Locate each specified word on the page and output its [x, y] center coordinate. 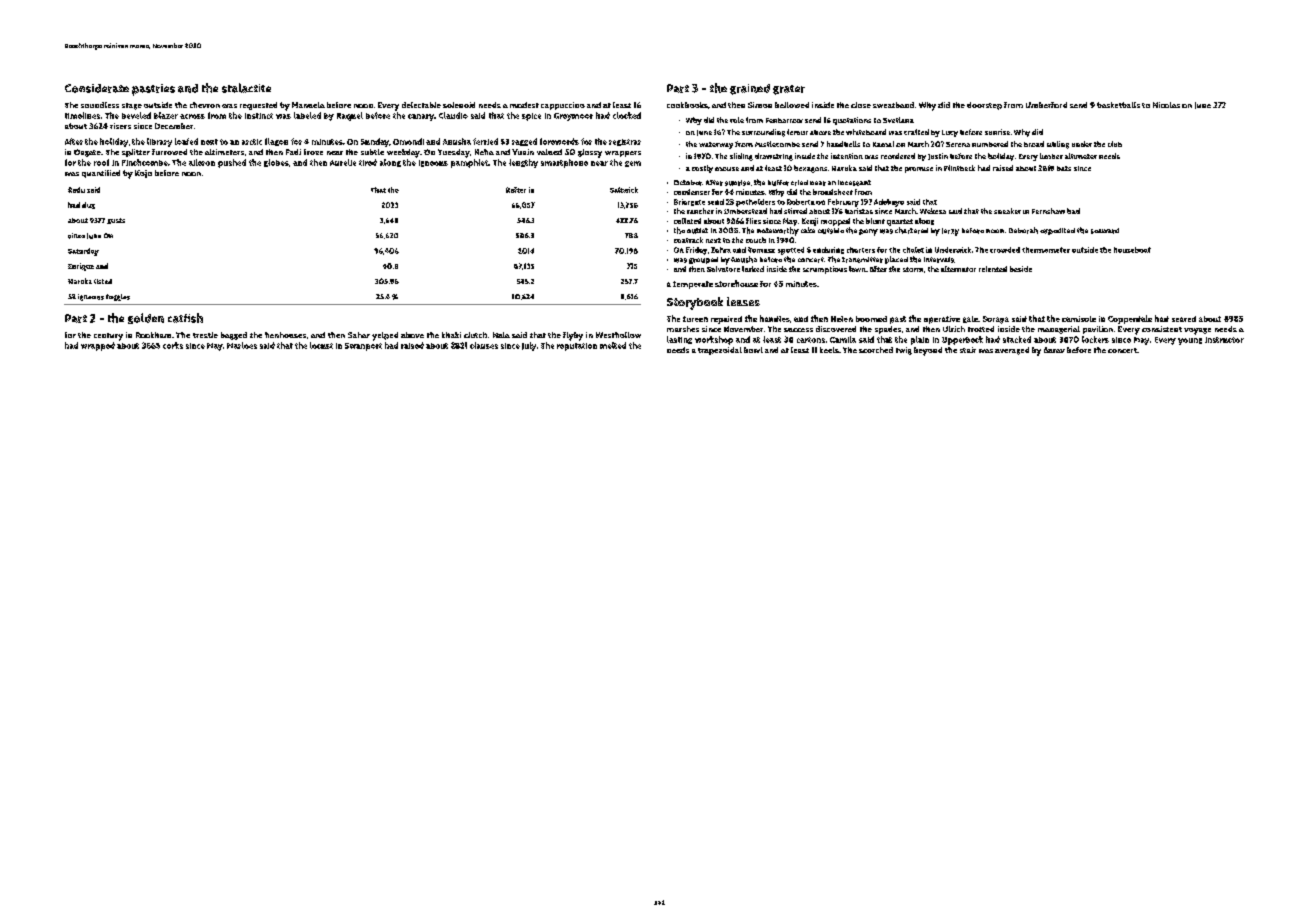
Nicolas [1166, 105]
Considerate [97, 88]
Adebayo [889, 203]
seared [1184, 319]
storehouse [736, 283]
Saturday [83, 252]
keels [829, 350]
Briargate [689, 202]
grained [750, 89]
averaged [1012, 351]
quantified [101, 174]
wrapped [98, 346]
